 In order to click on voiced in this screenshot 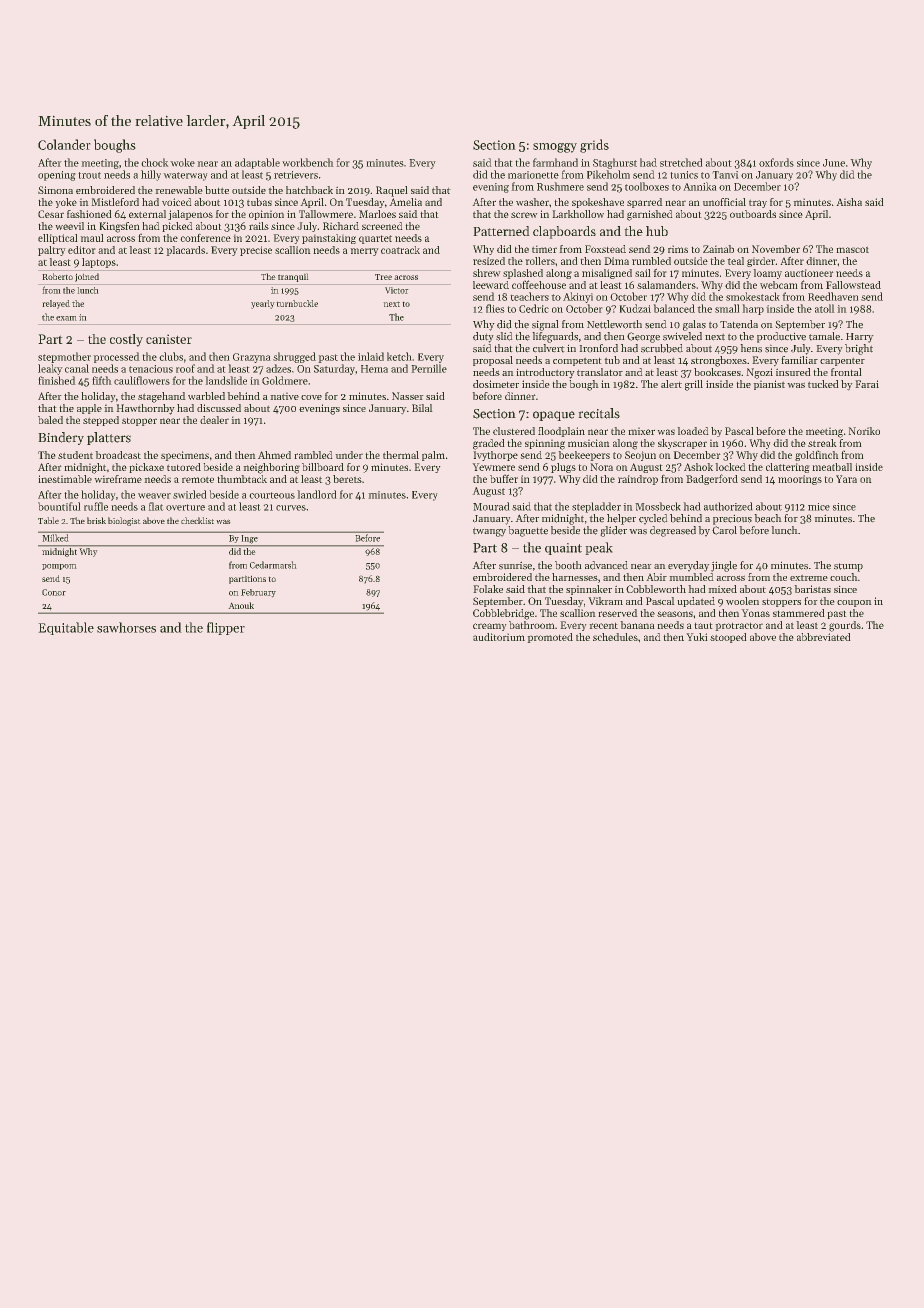, I will do `click(176, 202)`.
